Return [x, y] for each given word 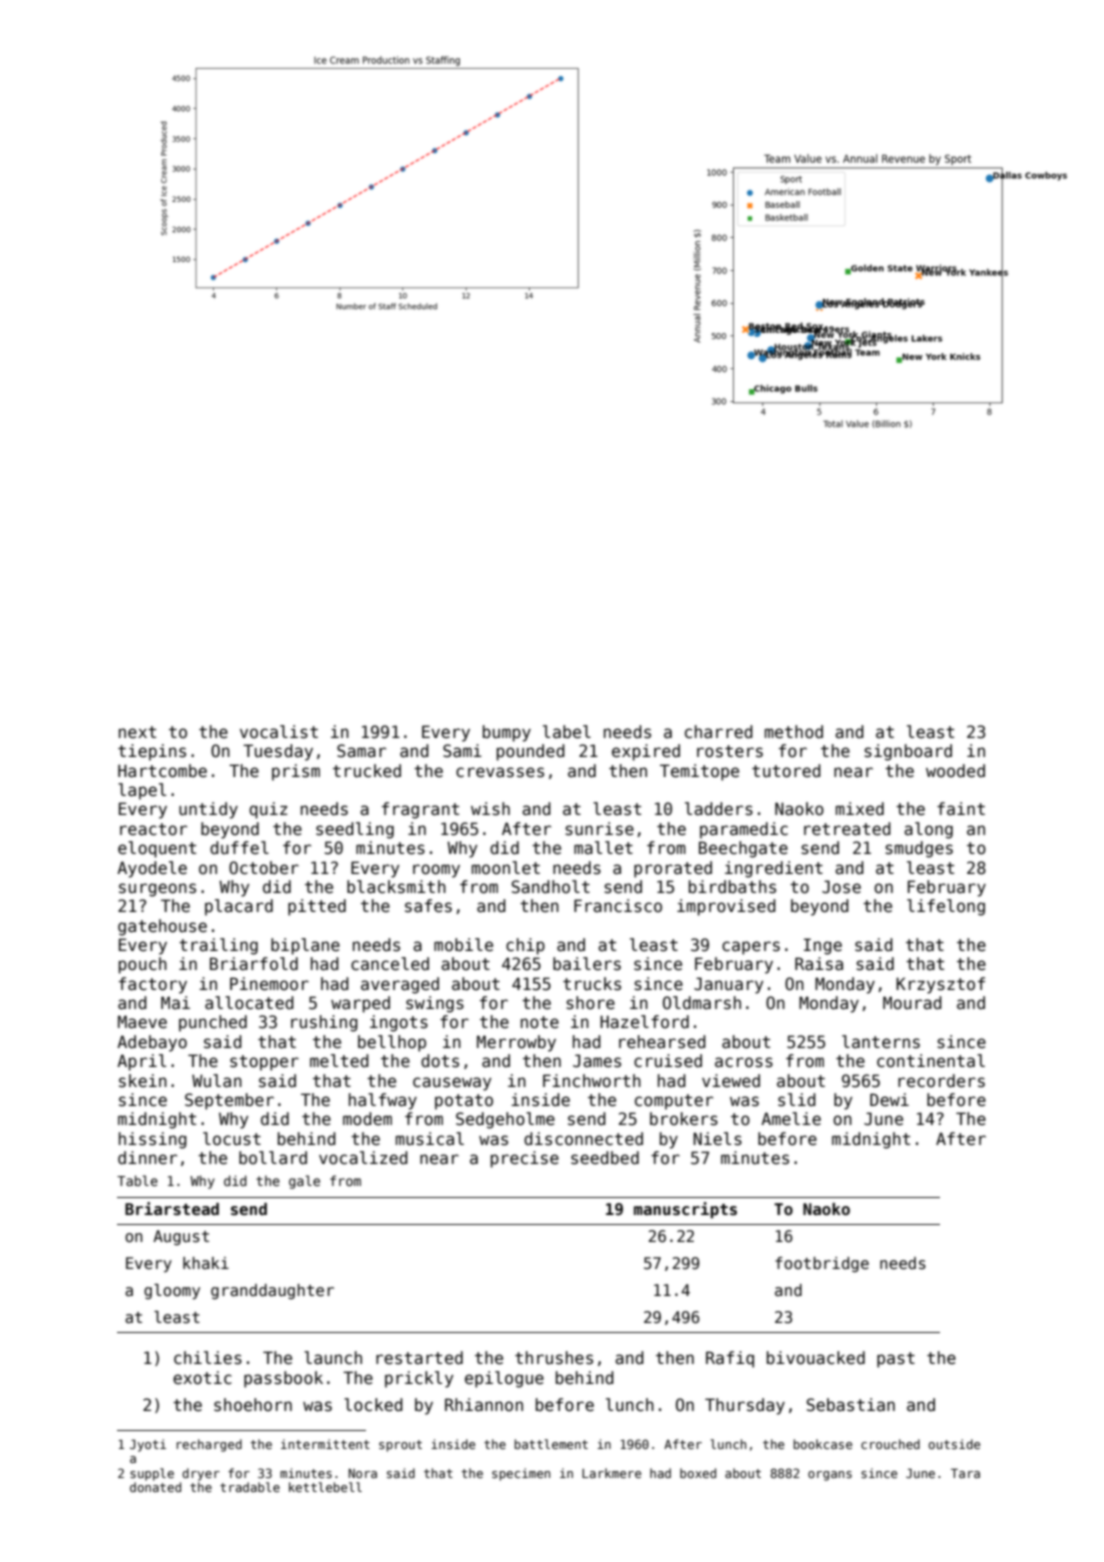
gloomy [172, 1291]
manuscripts [685, 1210]
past [896, 1360]
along [928, 830]
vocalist [279, 732]
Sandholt [550, 887]
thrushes [554, 1358]
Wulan [217, 1081]
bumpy [507, 733]
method [794, 732]
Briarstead [172, 1208]
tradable [250, 1487]
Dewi [889, 1099]
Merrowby [516, 1043]
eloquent [157, 849]
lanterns [881, 1042]
